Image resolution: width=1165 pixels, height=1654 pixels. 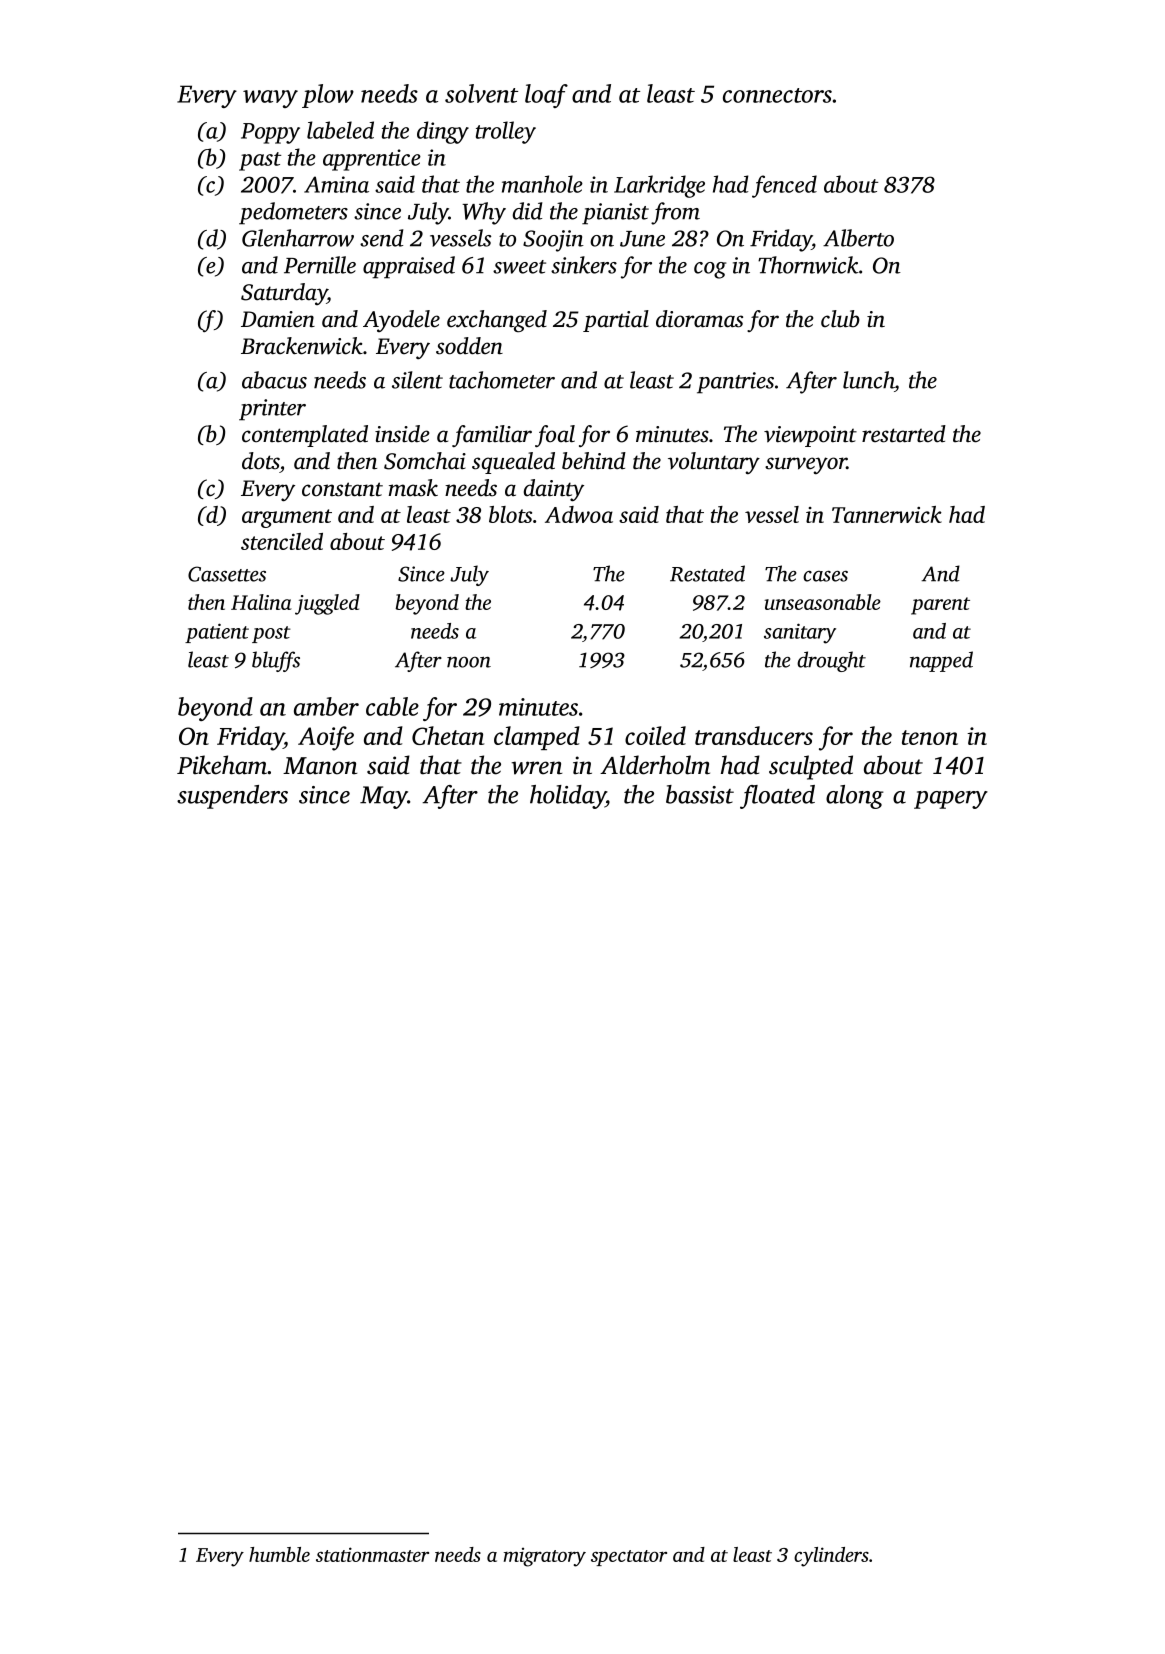 What do you see at coordinates (823, 602) in the screenshot?
I see `unseasonable` at bounding box center [823, 602].
